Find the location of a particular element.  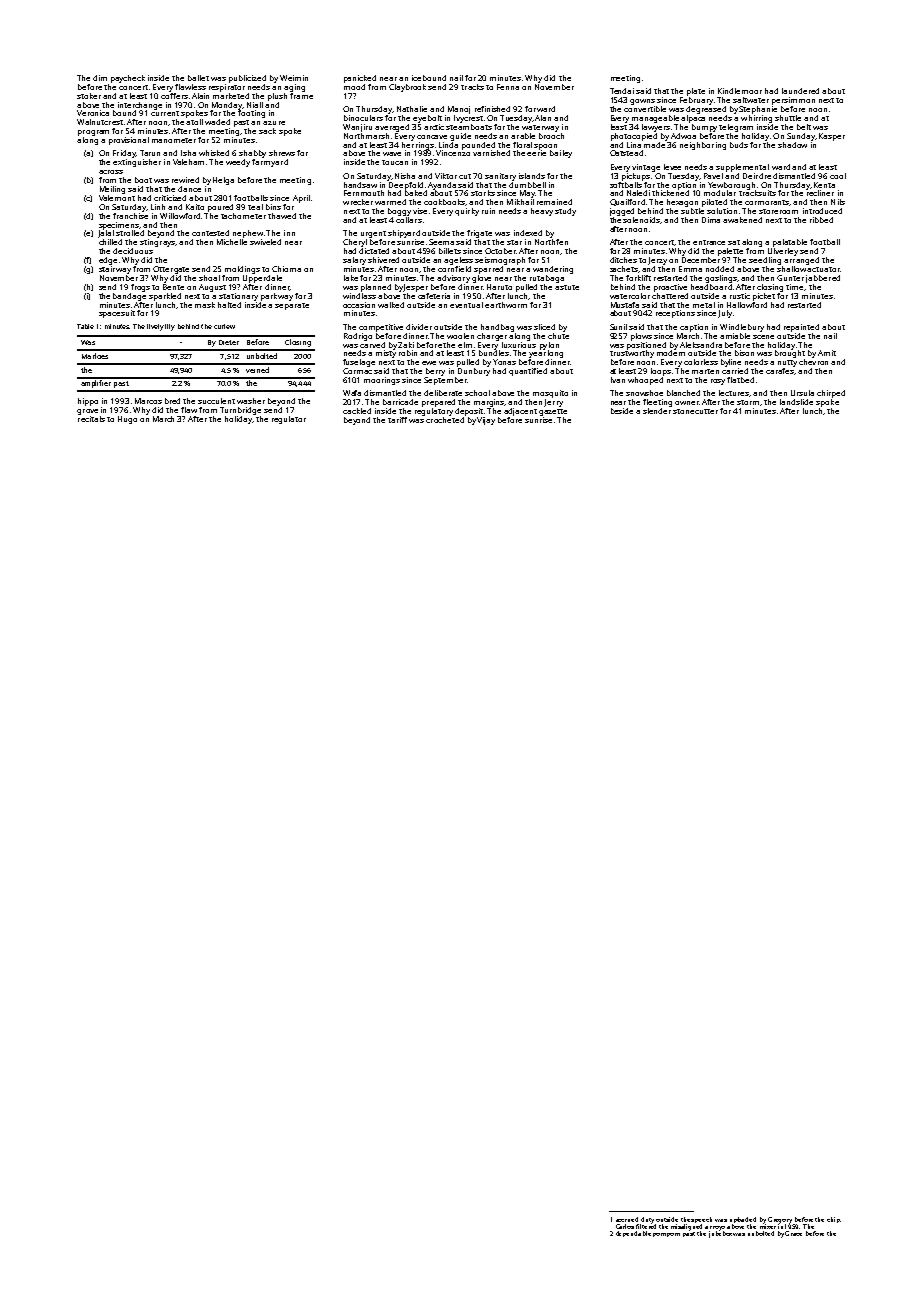

dependable is located at coordinates (633, 1234).
